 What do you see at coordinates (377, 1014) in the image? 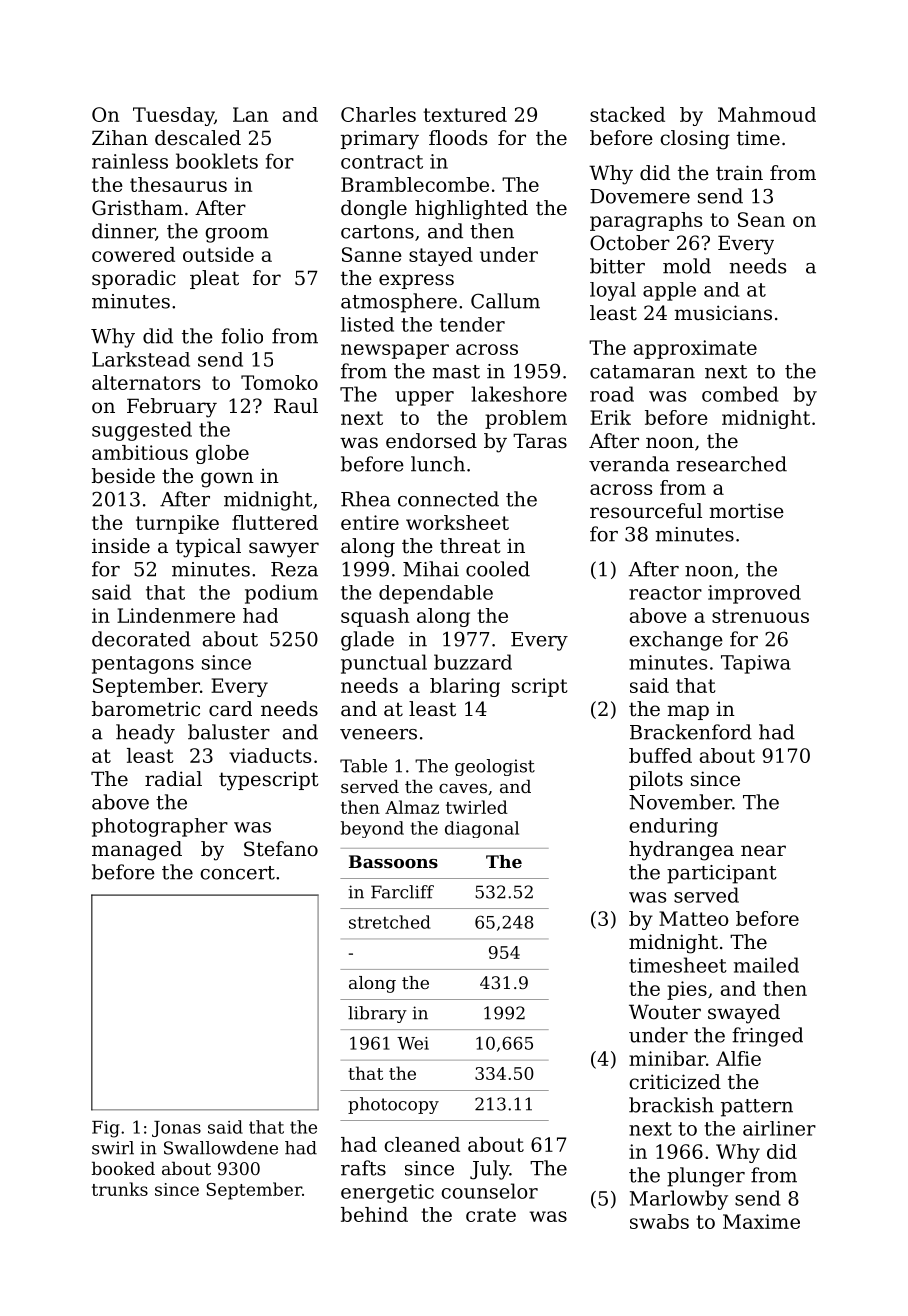
I see `library` at bounding box center [377, 1014].
